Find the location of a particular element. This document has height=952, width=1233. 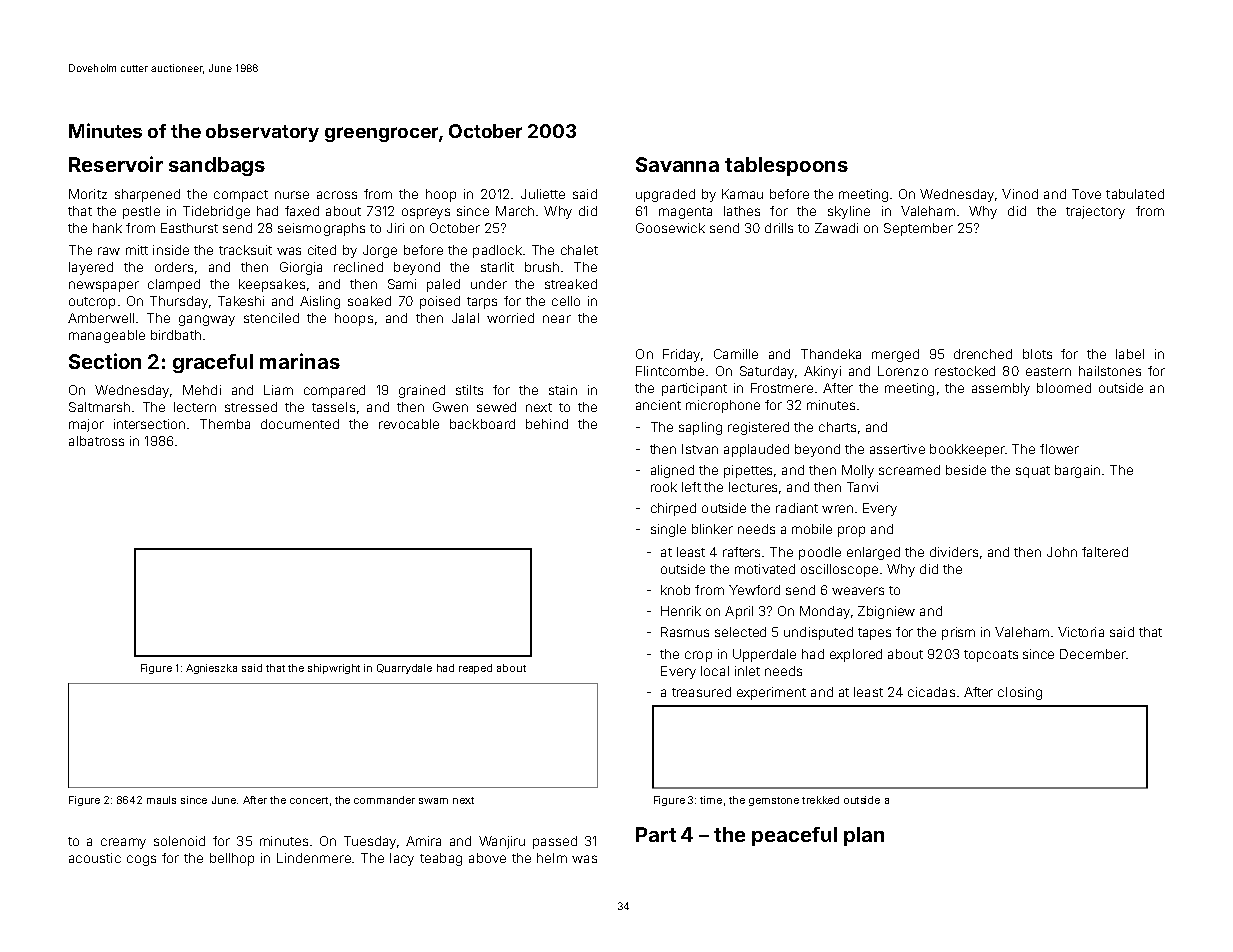

hank is located at coordinates (107, 228).
